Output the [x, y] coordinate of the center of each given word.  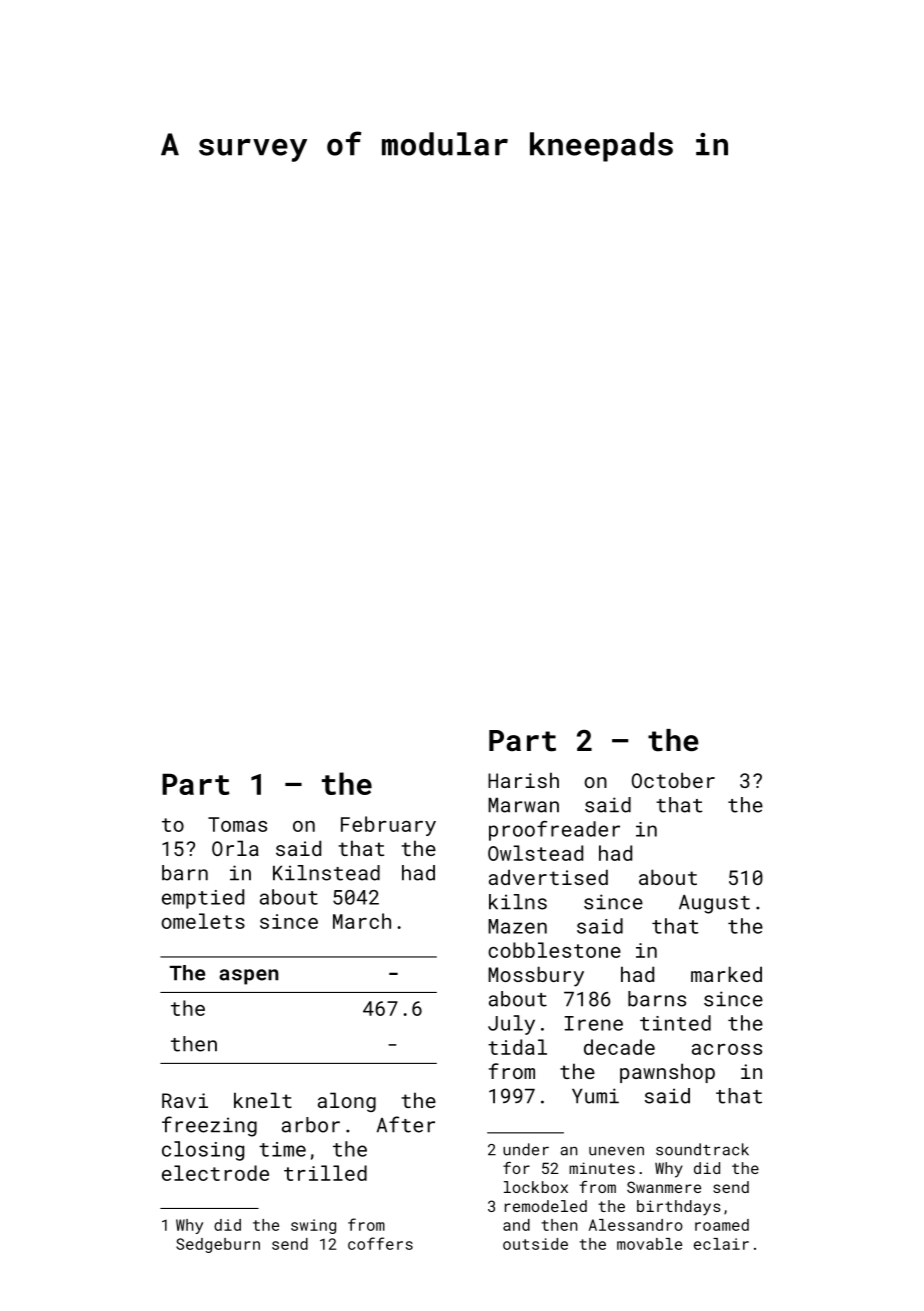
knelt [263, 1100]
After [406, 1124]
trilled [325, 1173]
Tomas [237, 824]
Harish [523, 780]
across [727, 1049]
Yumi [595, 1096]
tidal [517, 1047]
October [673, 780]
